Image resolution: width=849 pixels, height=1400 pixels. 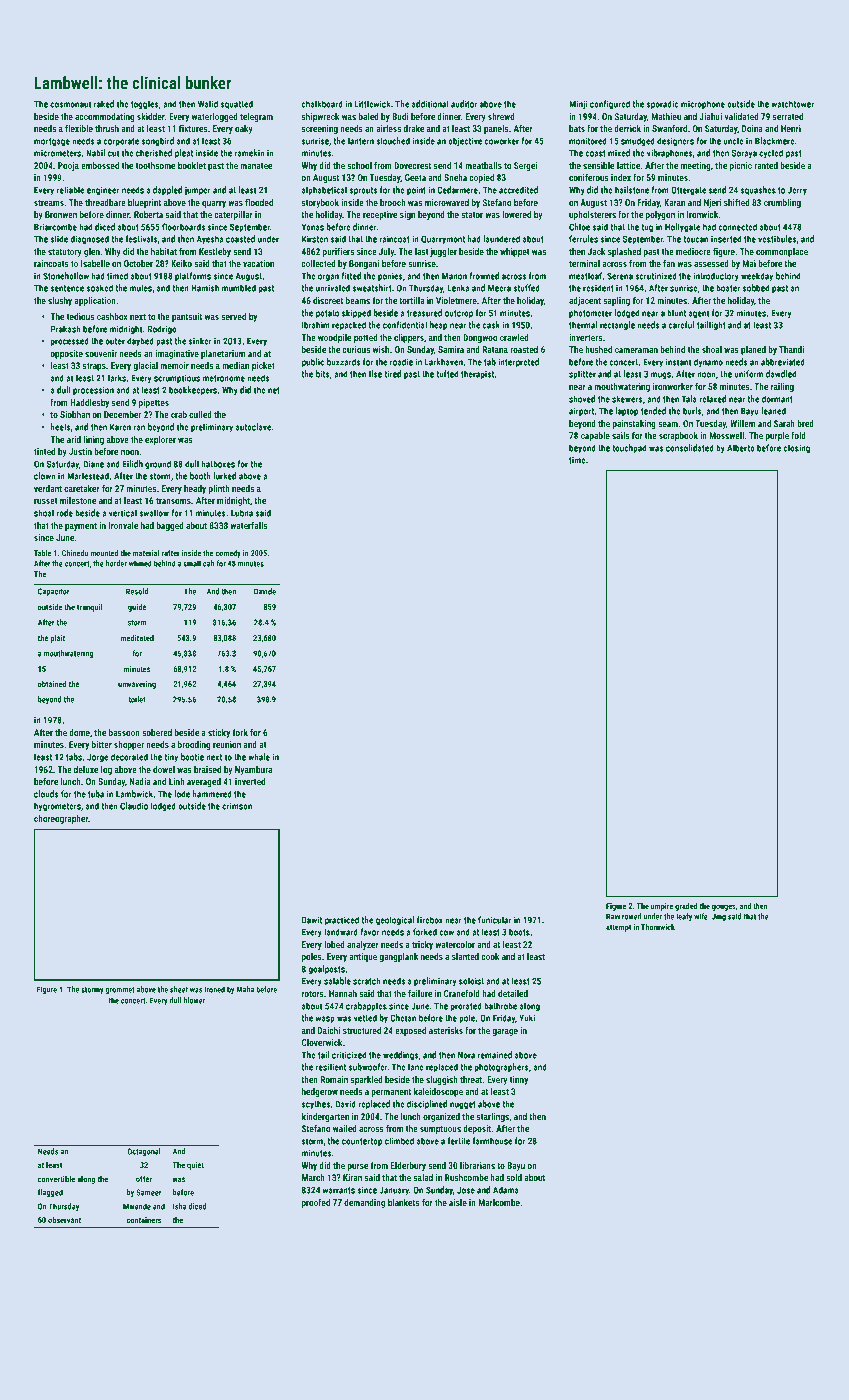 I want to click on last, so click(x=422, y=251).
